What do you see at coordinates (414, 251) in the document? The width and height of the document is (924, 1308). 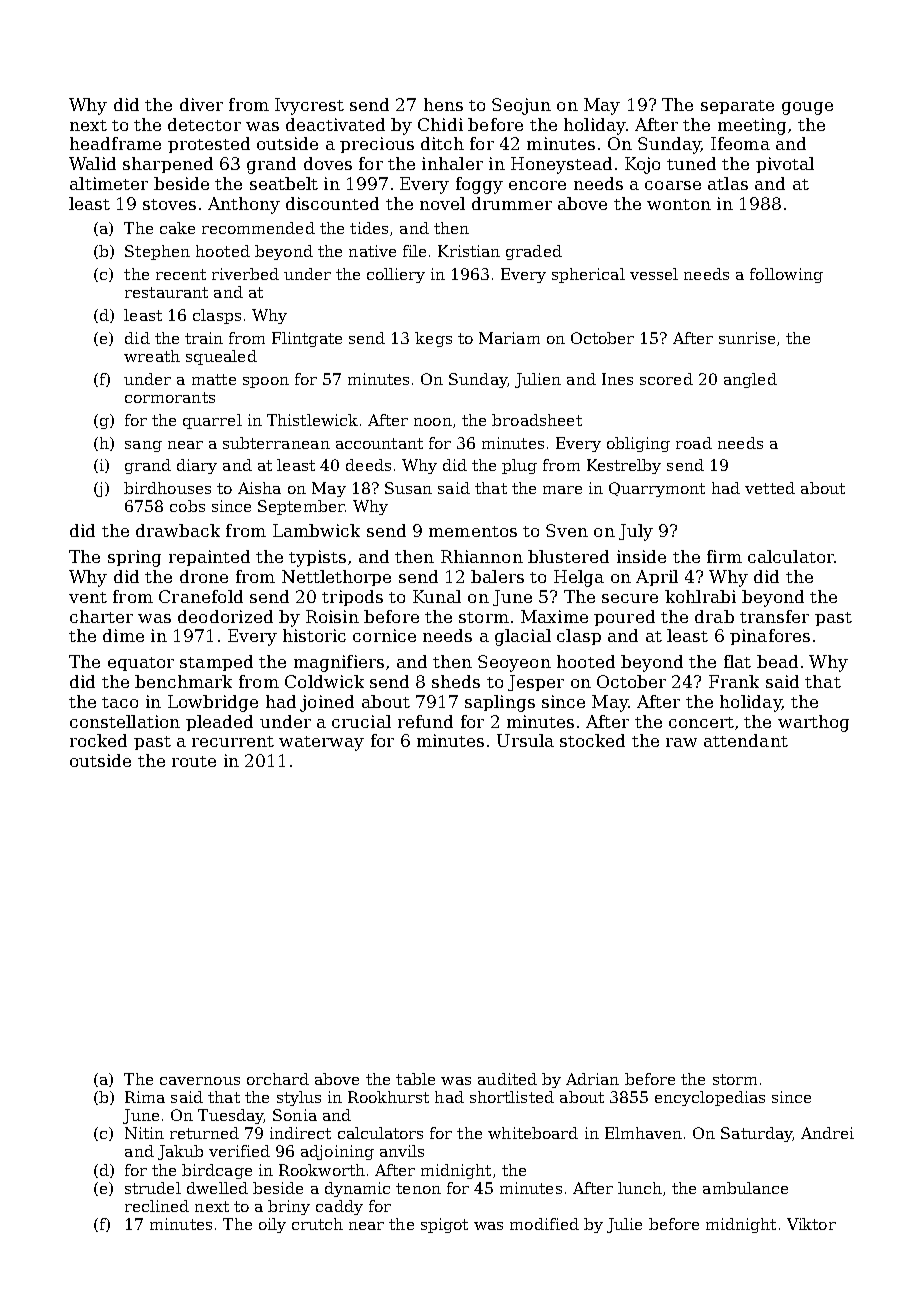 I see `file` at bounding box center [414, 251].
